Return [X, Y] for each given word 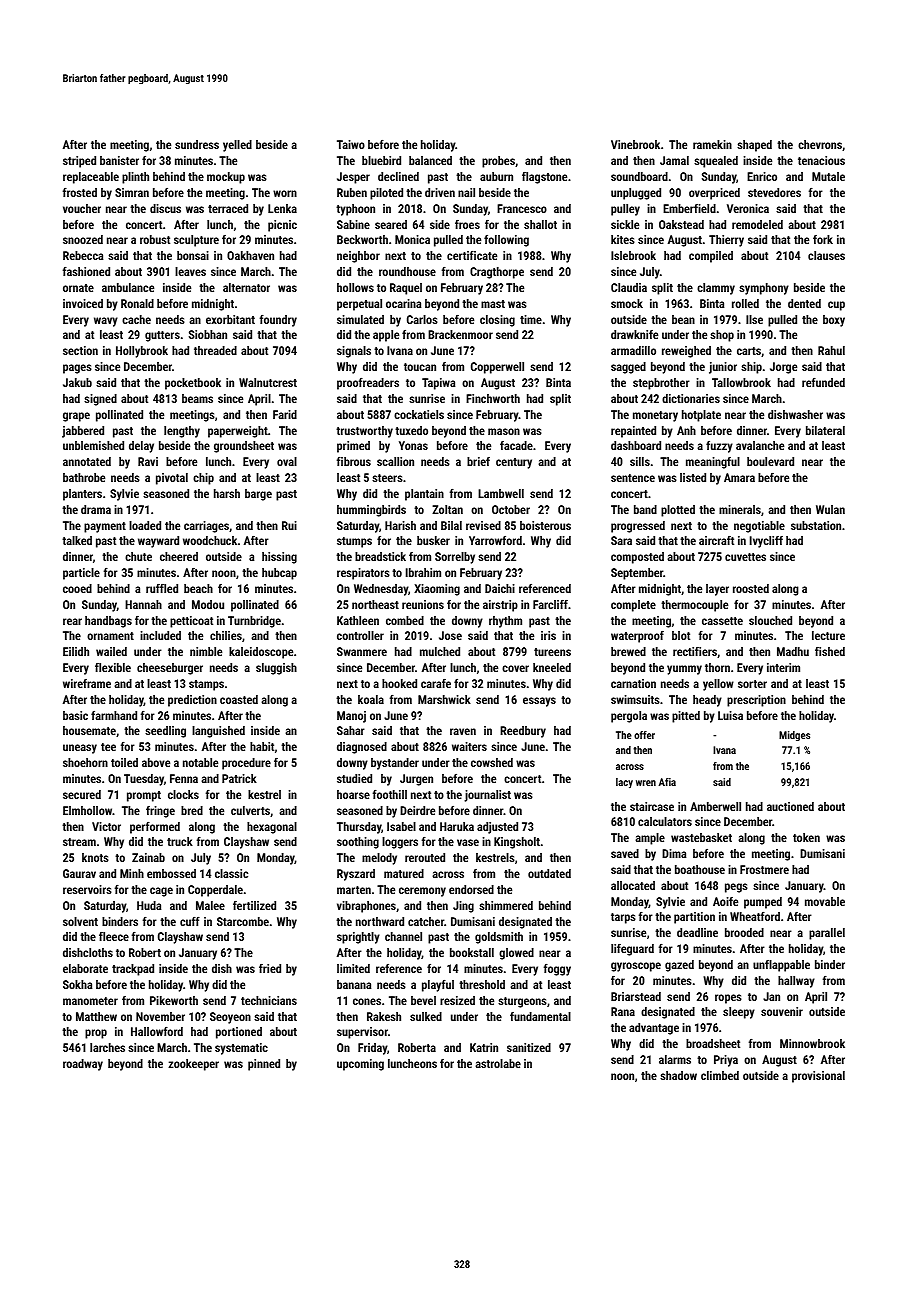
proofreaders [368, 384]
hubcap [279, 574]
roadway [83, 1065]
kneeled [552, 667]
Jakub [77, 382]
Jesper [353, 178]
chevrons [820, 144]
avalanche [760, 445]
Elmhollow [87, 810]
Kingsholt [517, 843]
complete [633, 606]
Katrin [484, 1047]
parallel [827, 934]
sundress [197, 144]
